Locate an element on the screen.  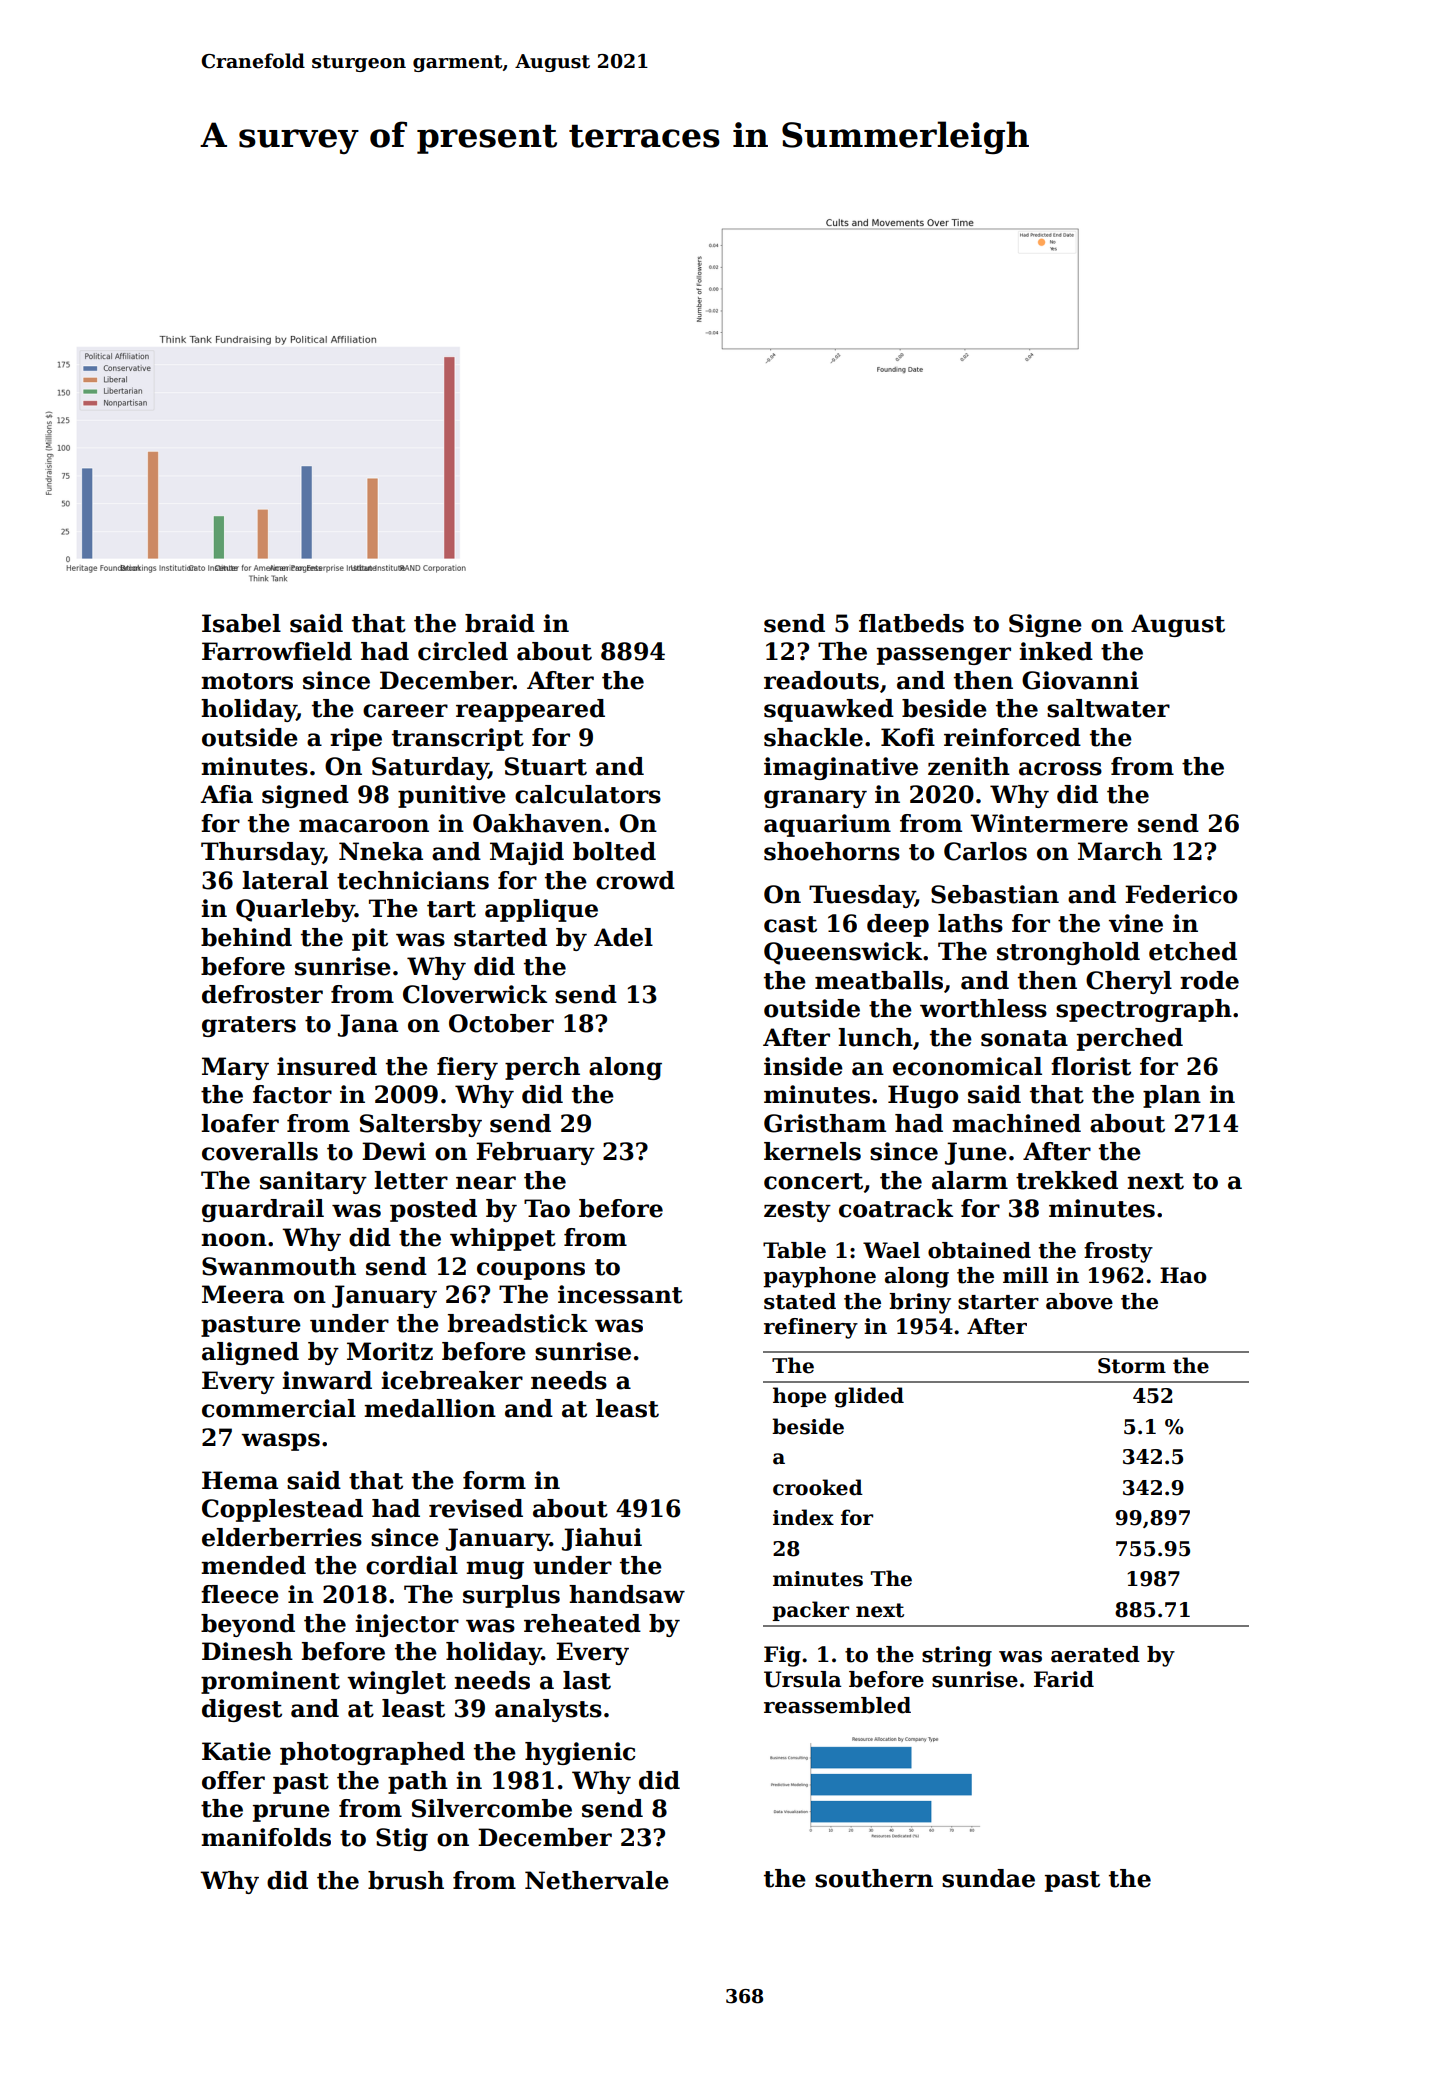
Hao is located at coordinates (1183, 1275).
